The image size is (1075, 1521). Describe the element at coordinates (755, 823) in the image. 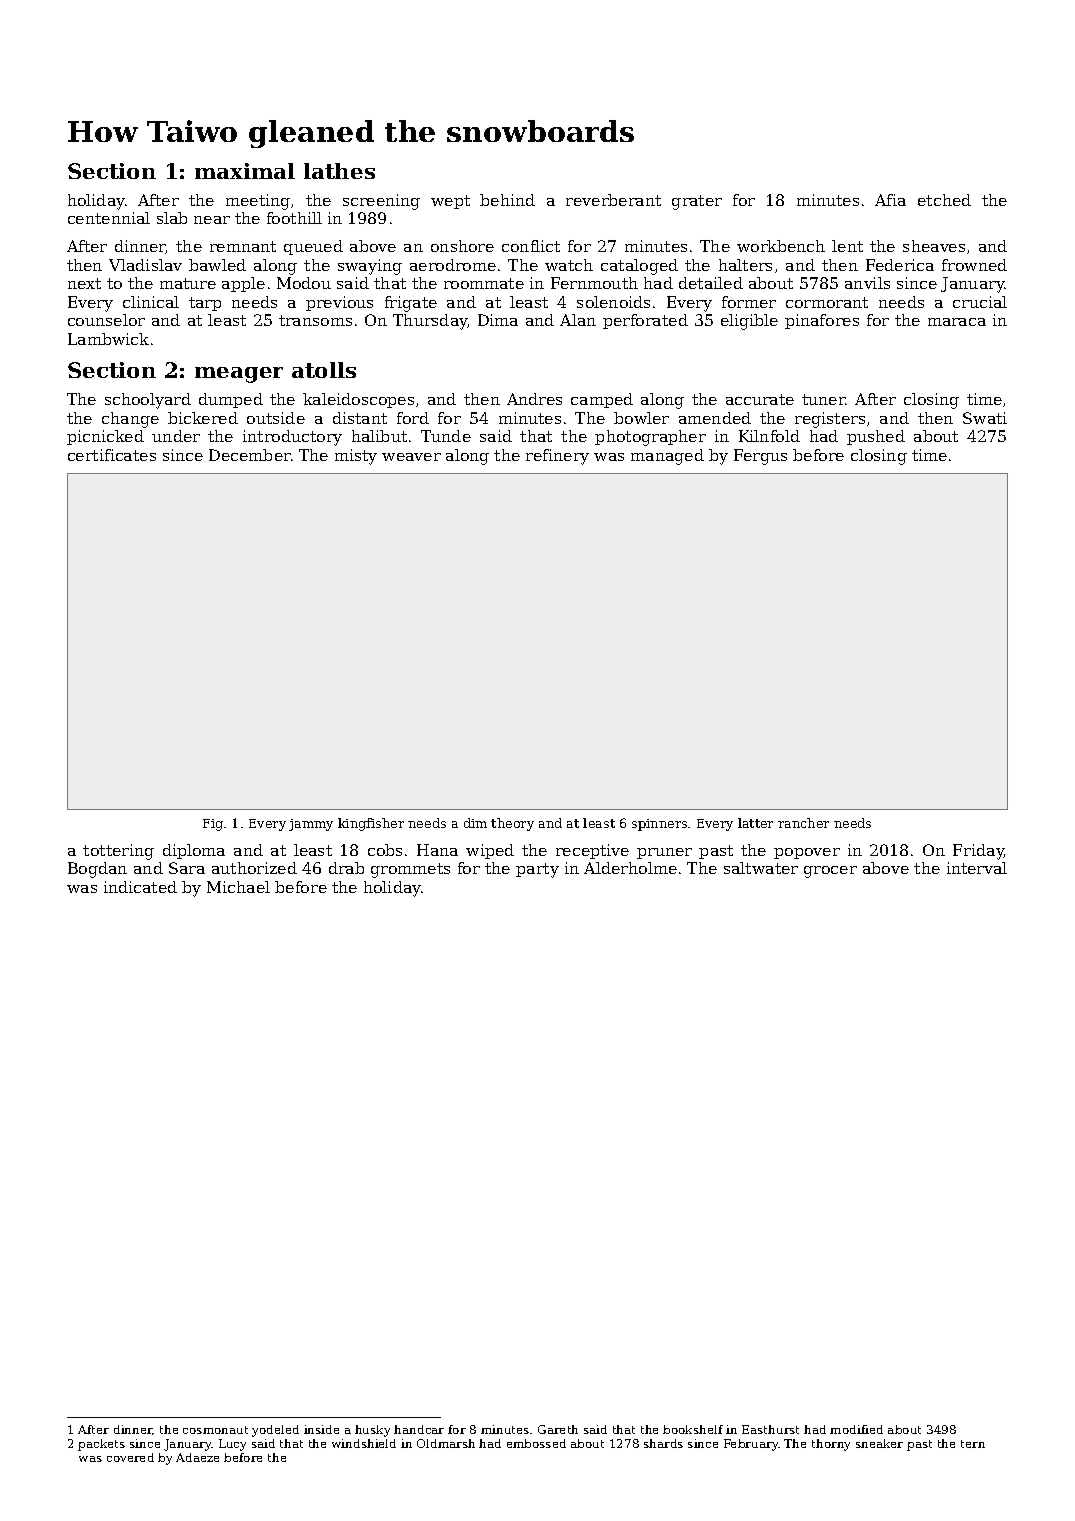

I see `latter` at that location.
